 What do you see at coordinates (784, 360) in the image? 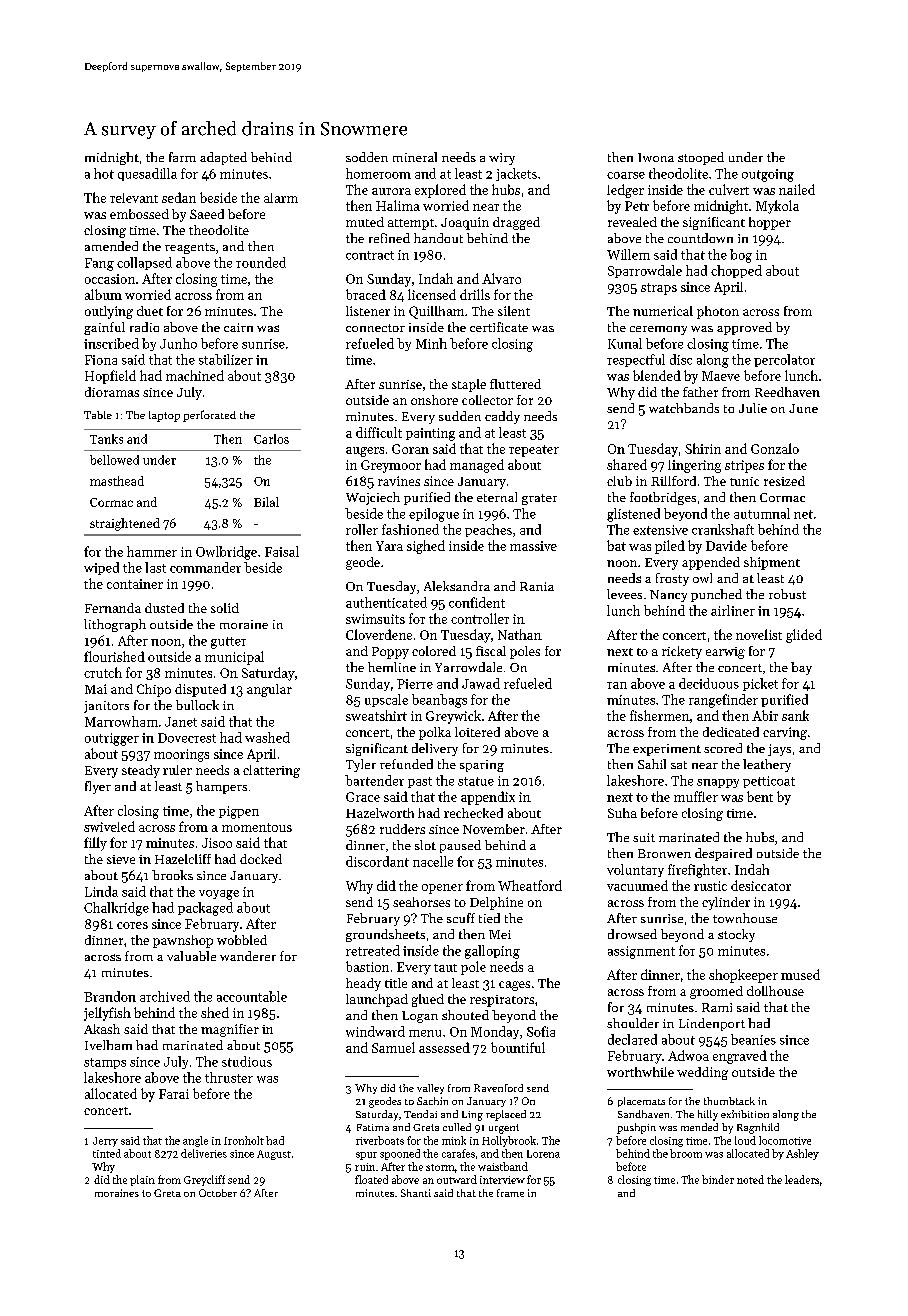
I see `percolator` at bounding box center [784, 360].
